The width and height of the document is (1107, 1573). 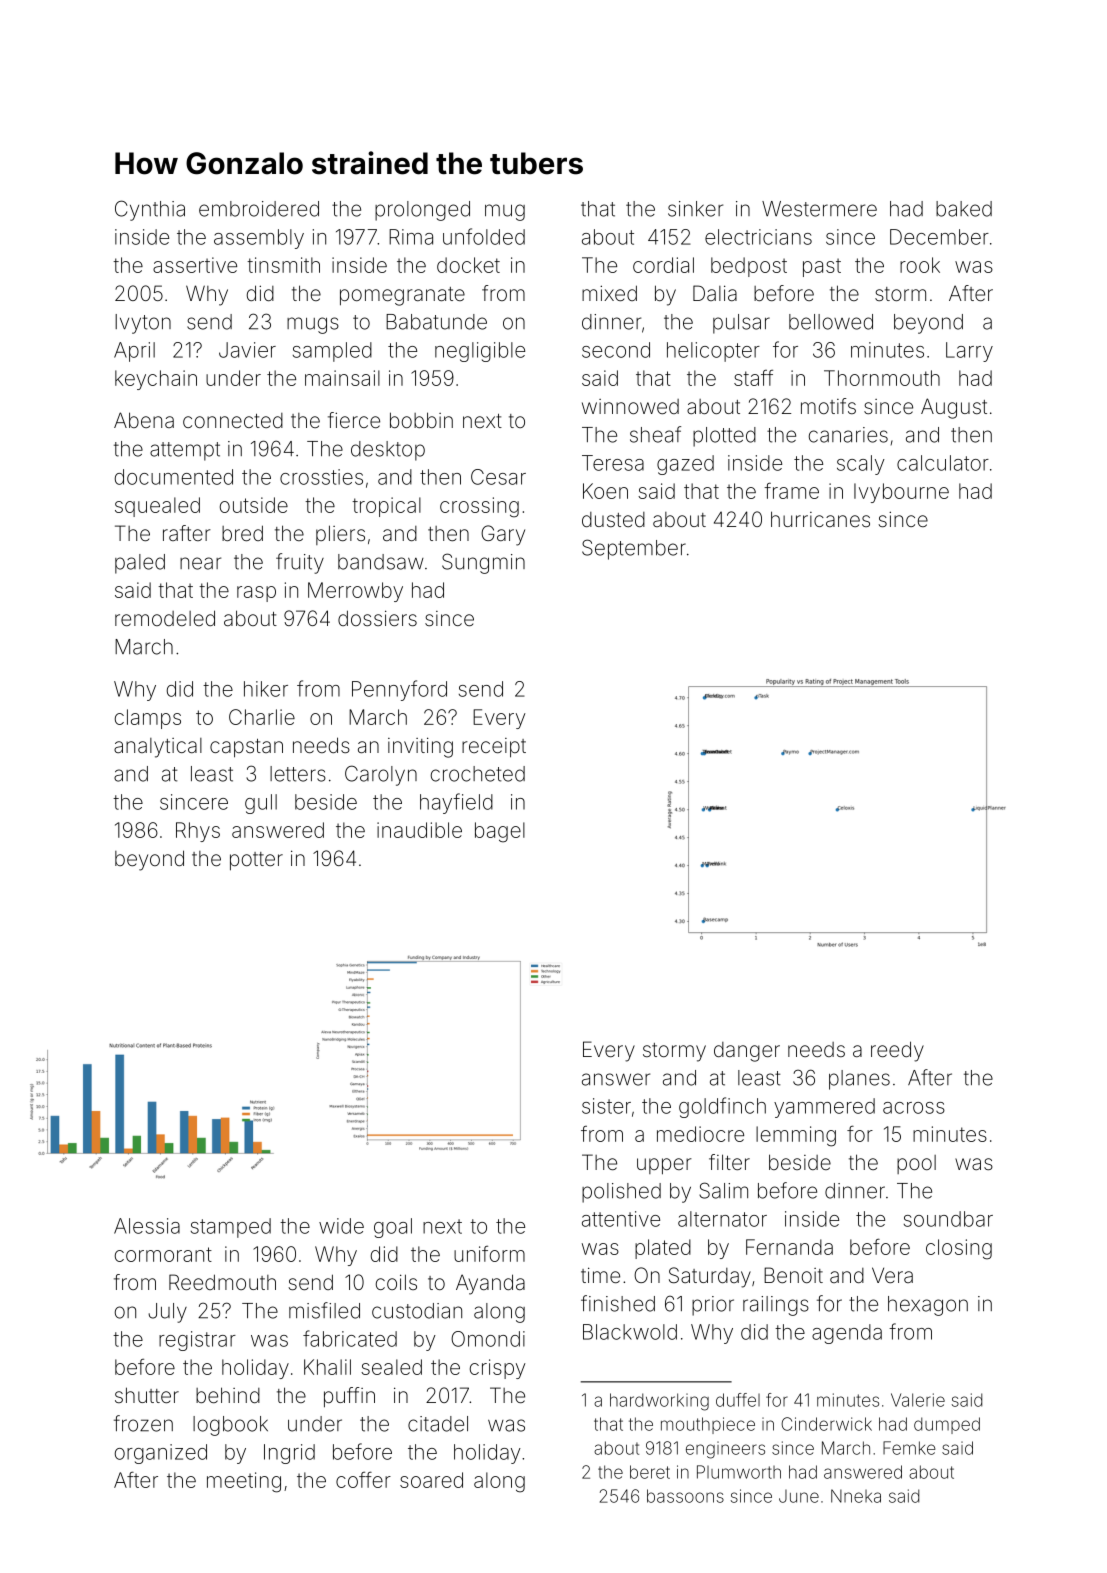 I want to click on prolonged, so click(x=422, y=211).
